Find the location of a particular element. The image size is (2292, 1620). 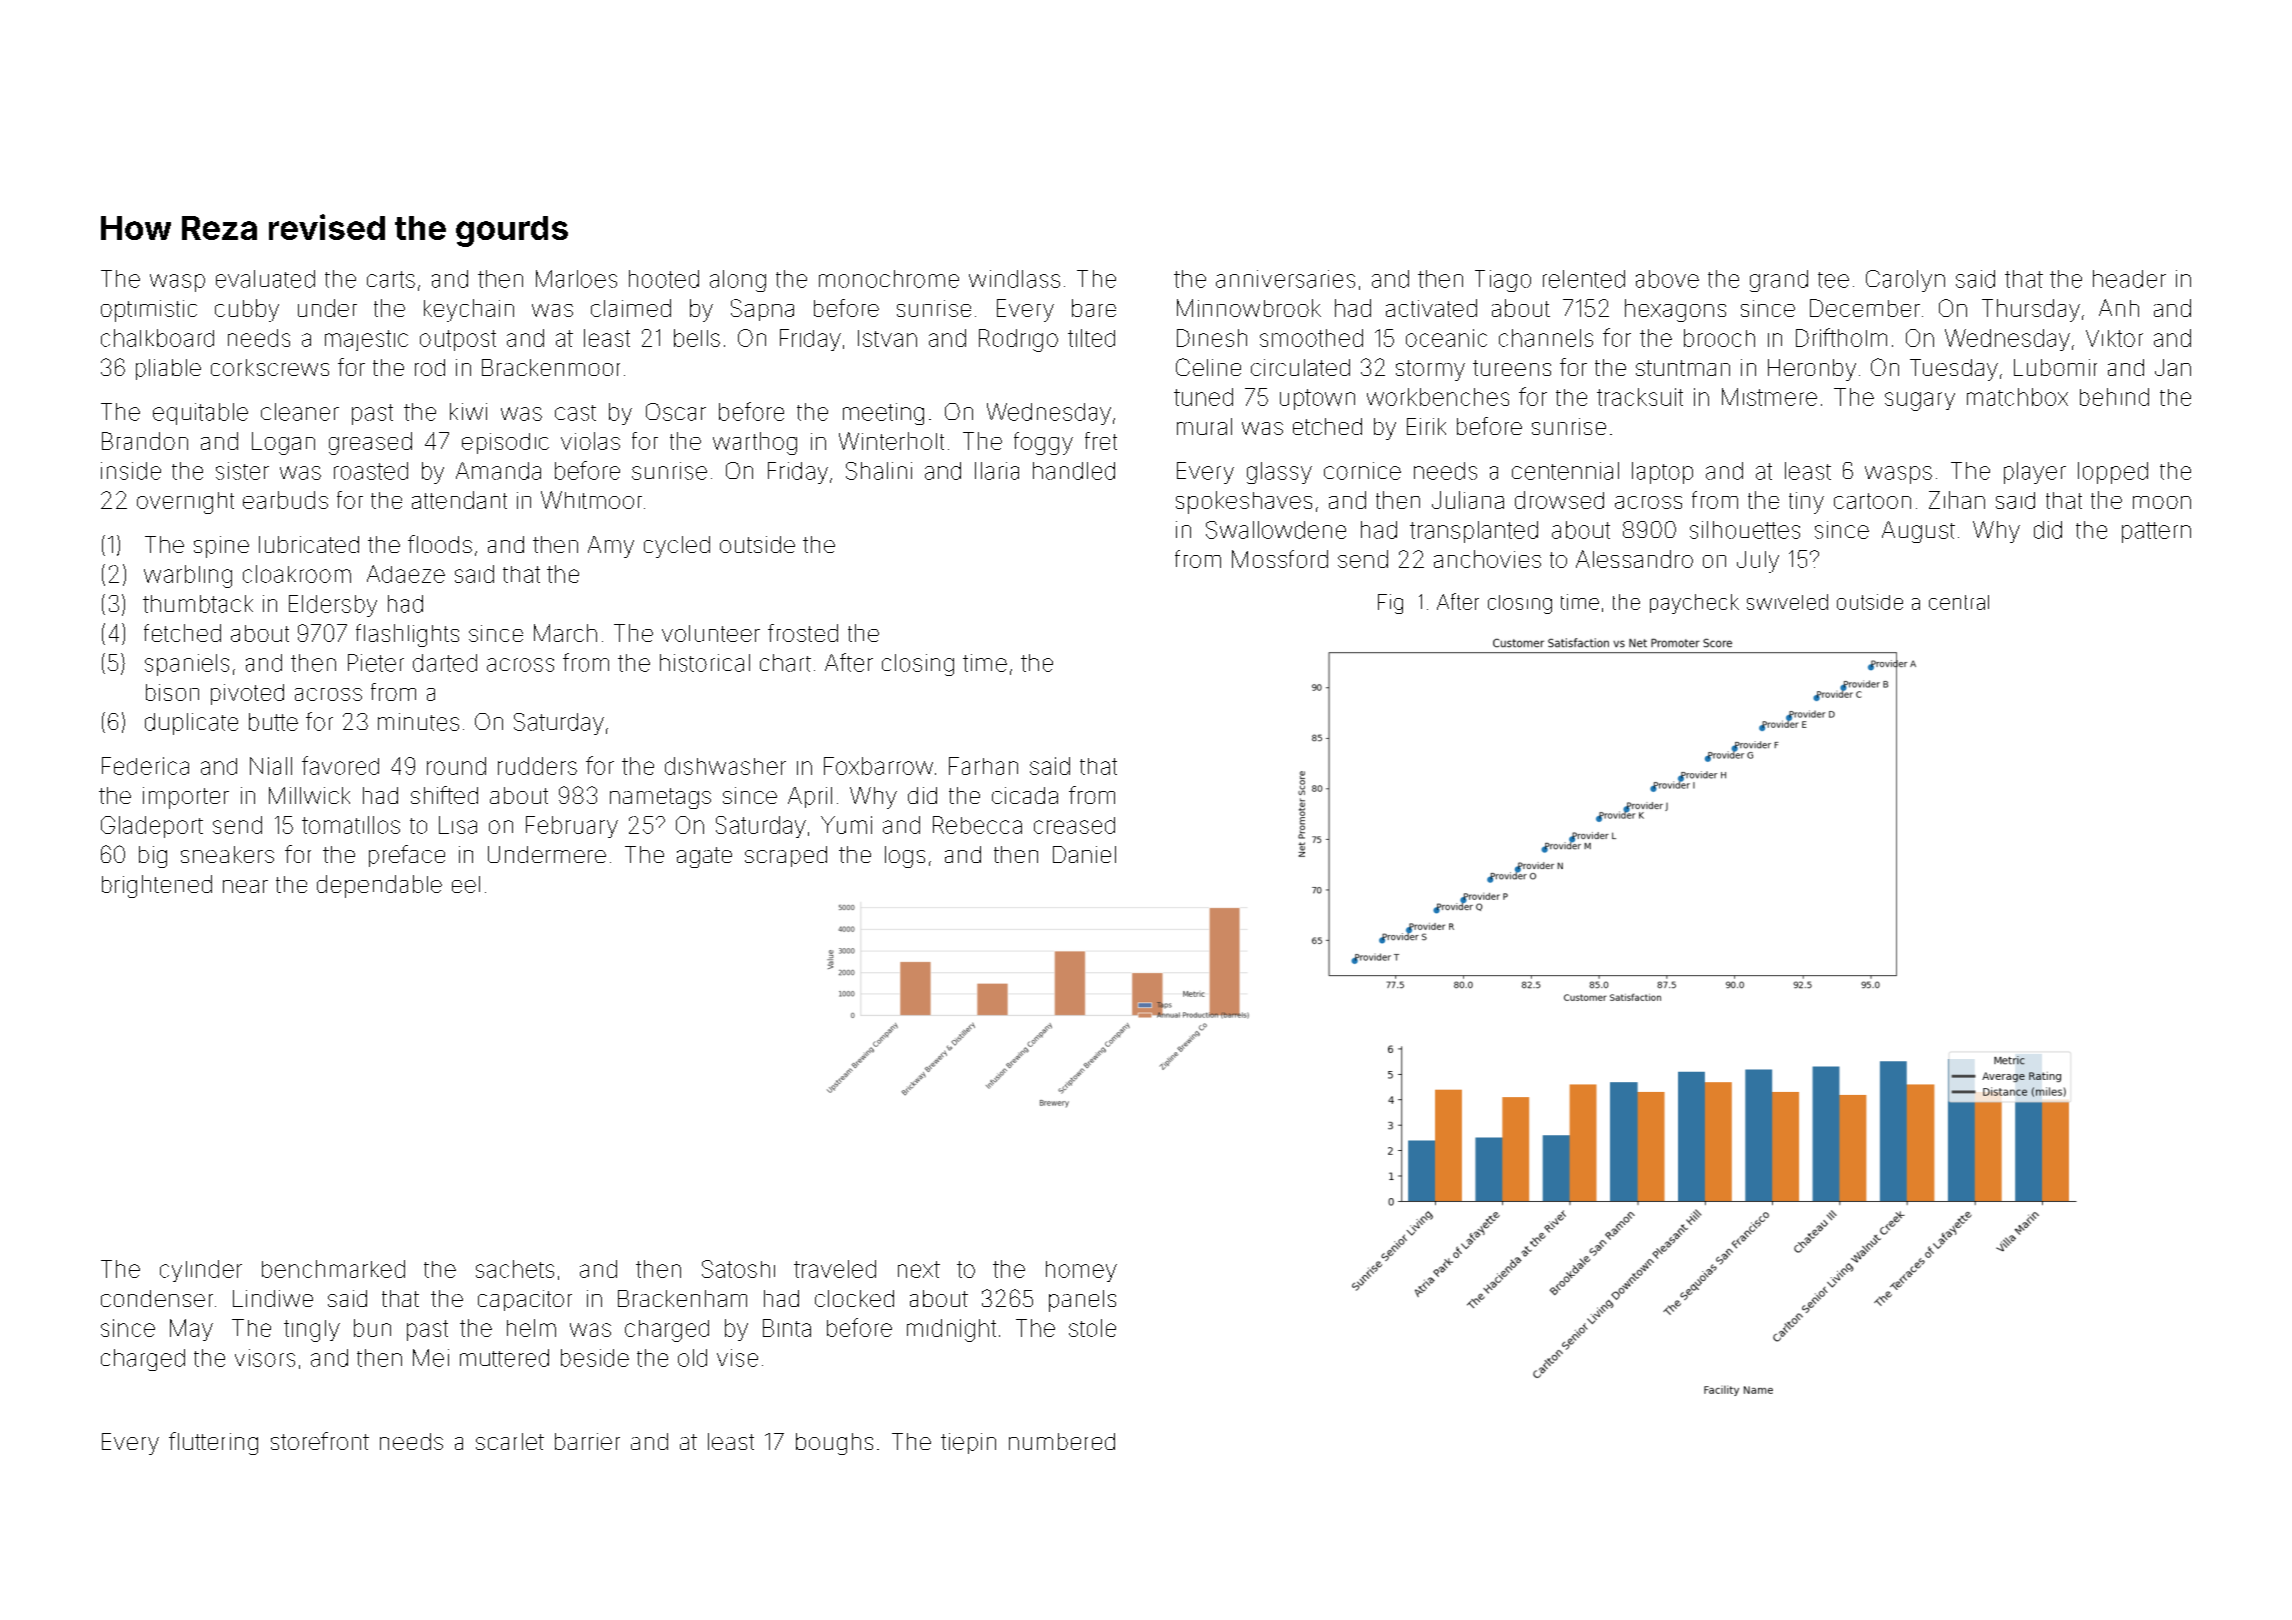

central is located at coordinates (1959, 602).
